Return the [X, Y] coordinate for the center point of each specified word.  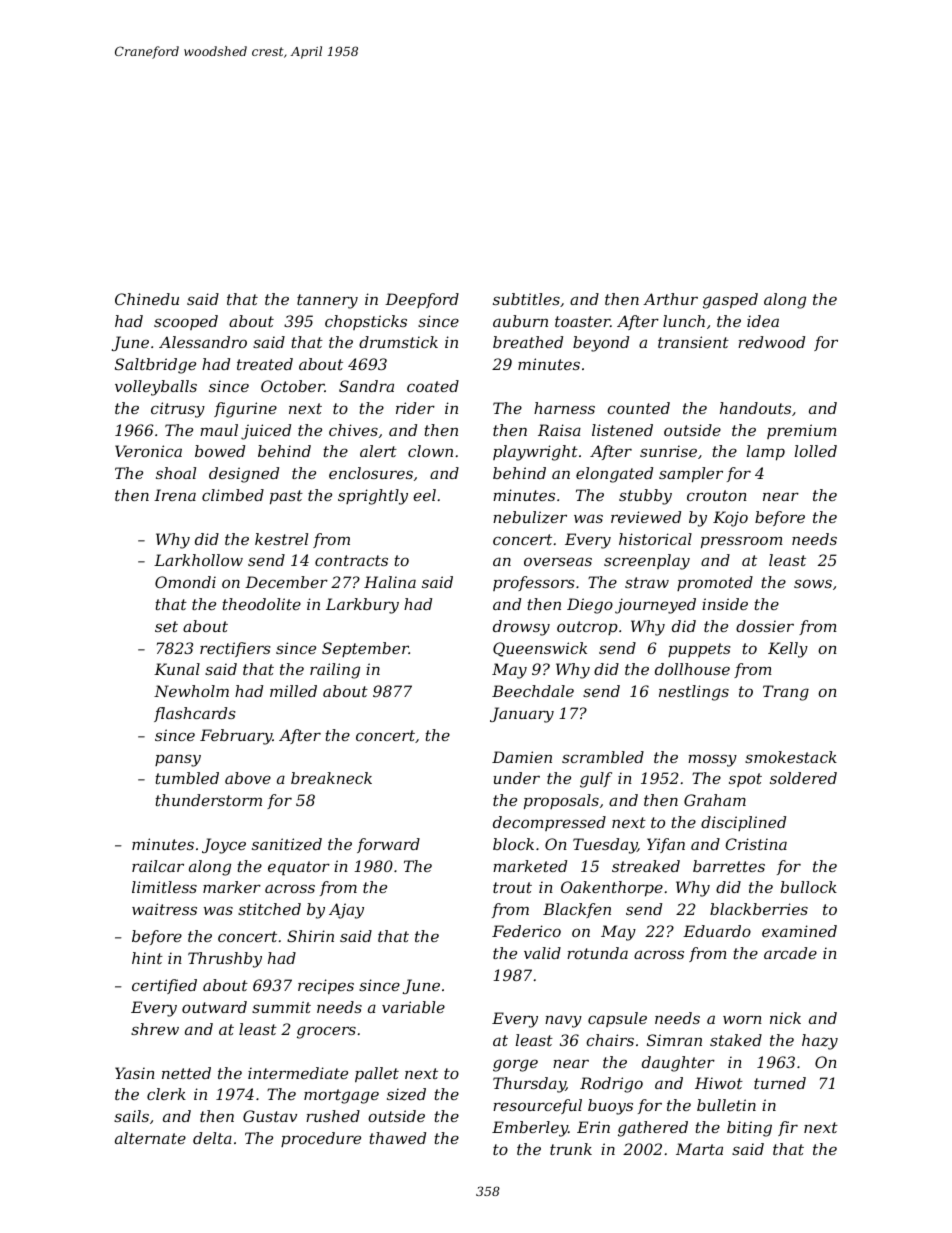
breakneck [331, 778]
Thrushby [225, 960]
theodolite [262, 604]
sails [131, 1116]
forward [388, 845]
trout [512, 887]
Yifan [666, 845]
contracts [351, 560]
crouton [717, 495]
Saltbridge [155, 366]
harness [564, 408]
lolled [816, 451]
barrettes [729, 866]
